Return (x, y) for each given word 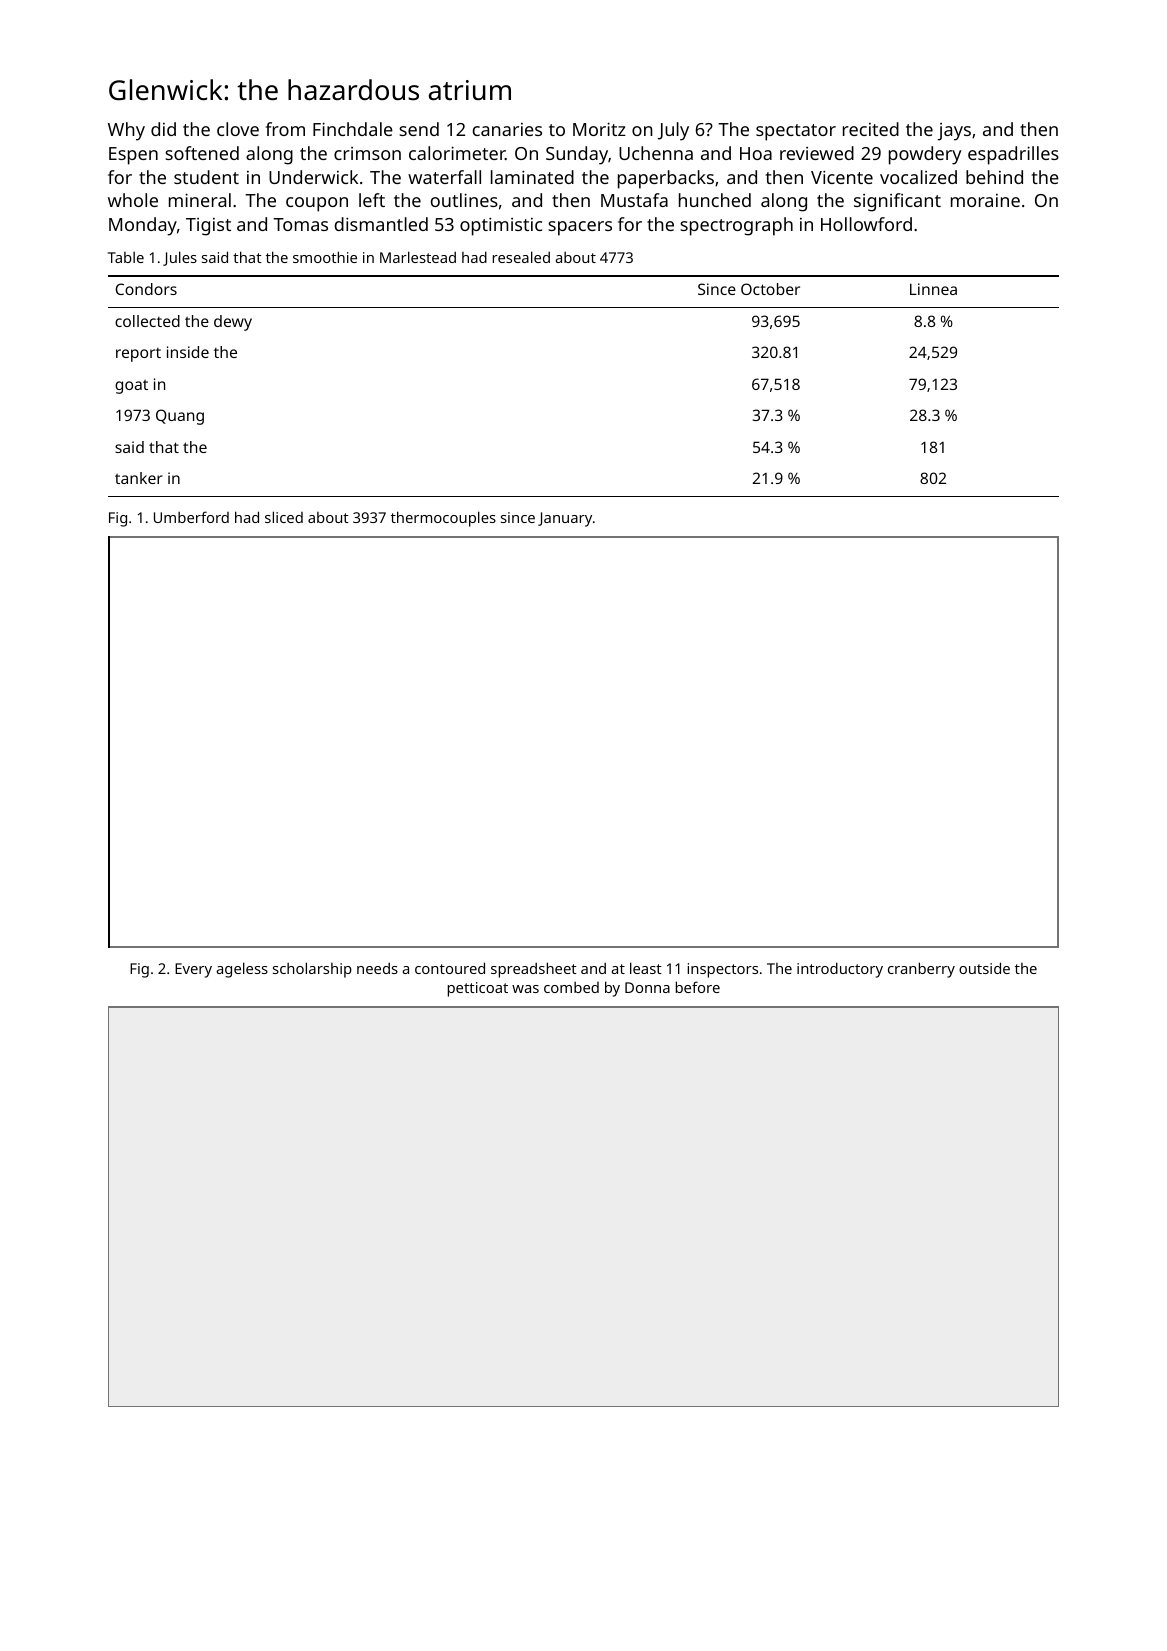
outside (984, 968)
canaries (507, 129)
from (285, 129)
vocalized (918, 177)
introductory (840, 970)
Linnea (933, 289)
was (525, 989)
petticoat (478, 989)
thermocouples (443, 519)
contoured (450, 968)
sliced (284, 517)
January (565, 519)
